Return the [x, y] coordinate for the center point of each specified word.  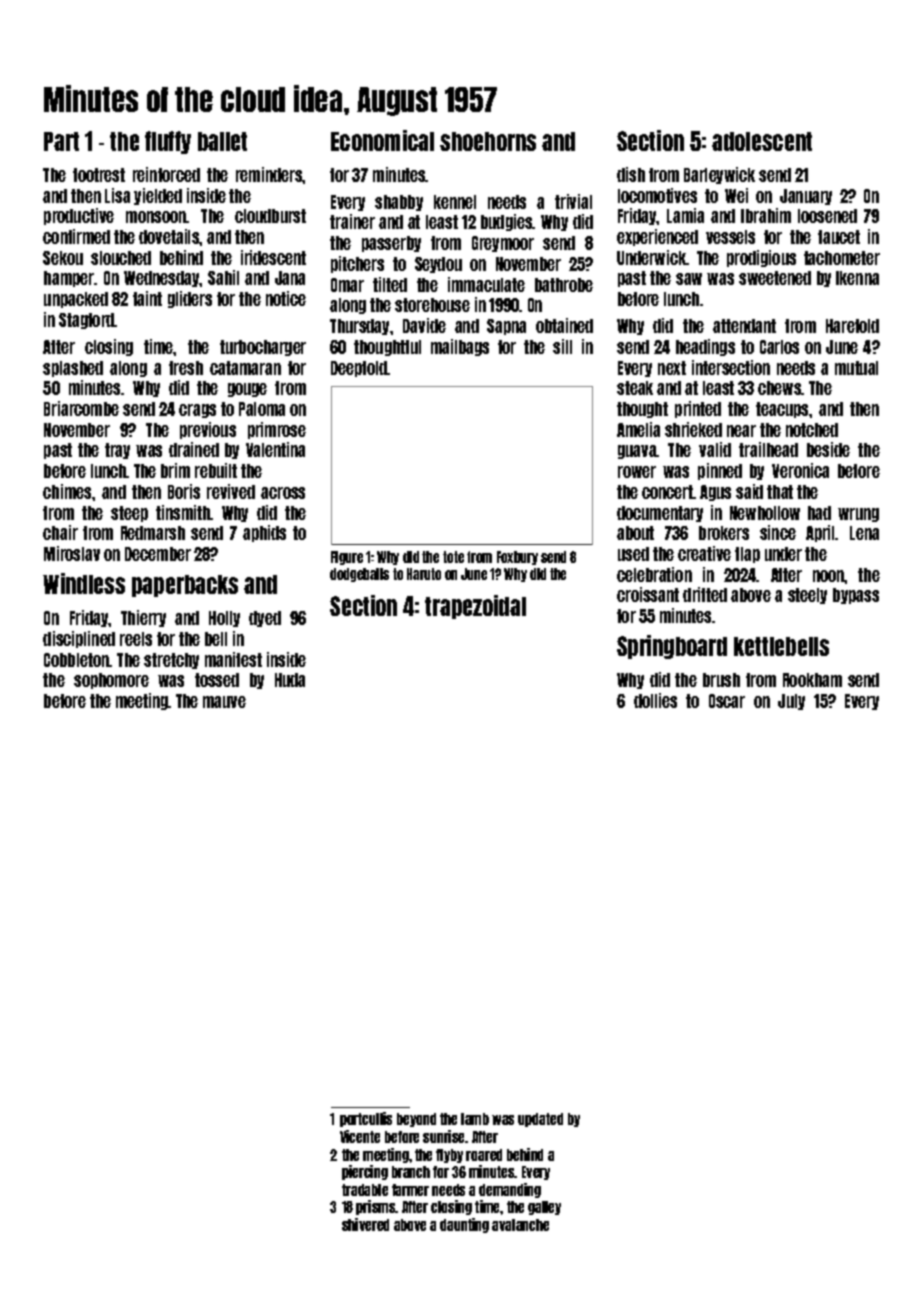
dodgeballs [359, 575]
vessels [730, 237]
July [791, 702]
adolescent [762, 141]
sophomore [111, 681]
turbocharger [263, 348]
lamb [475, 1119]
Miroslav [72, 553]
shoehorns [488, 141]
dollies [655, 700]
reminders [269, 174]
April [821, 533]
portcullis [366, 1119]
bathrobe [564, 285]
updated [540, 1120]
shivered [365, 1224]
